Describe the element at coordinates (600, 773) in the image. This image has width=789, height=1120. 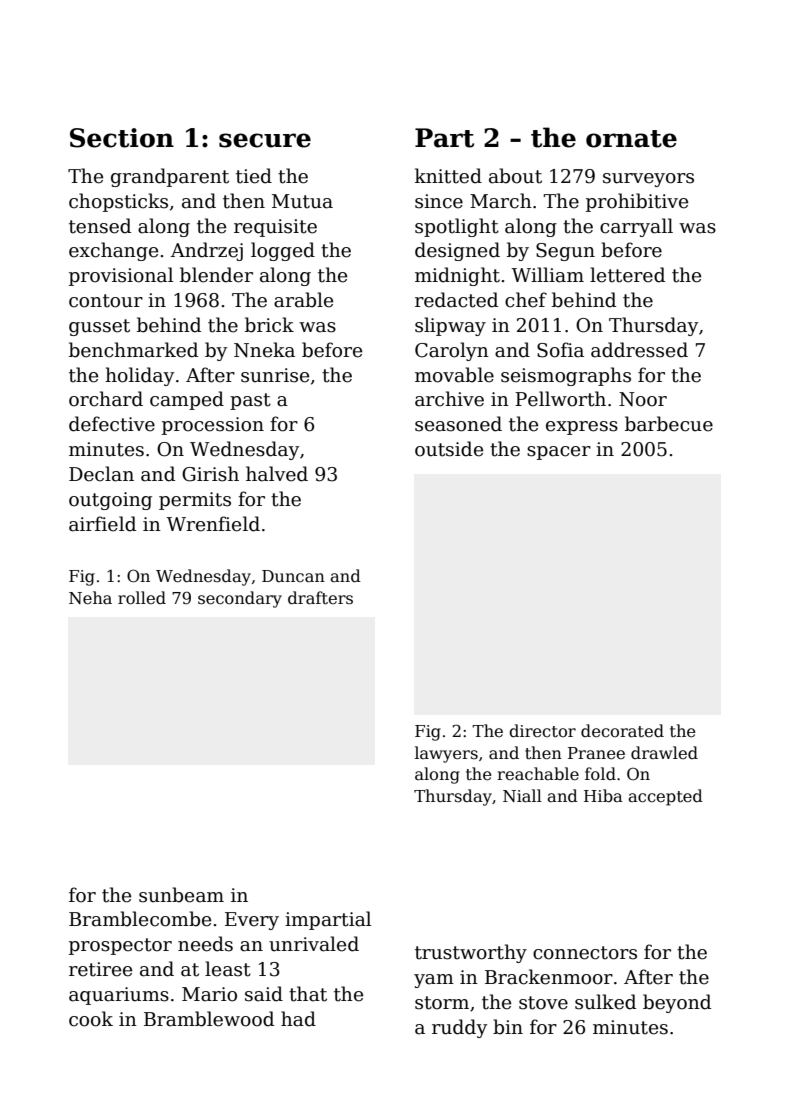
I see `fold` at that location.
